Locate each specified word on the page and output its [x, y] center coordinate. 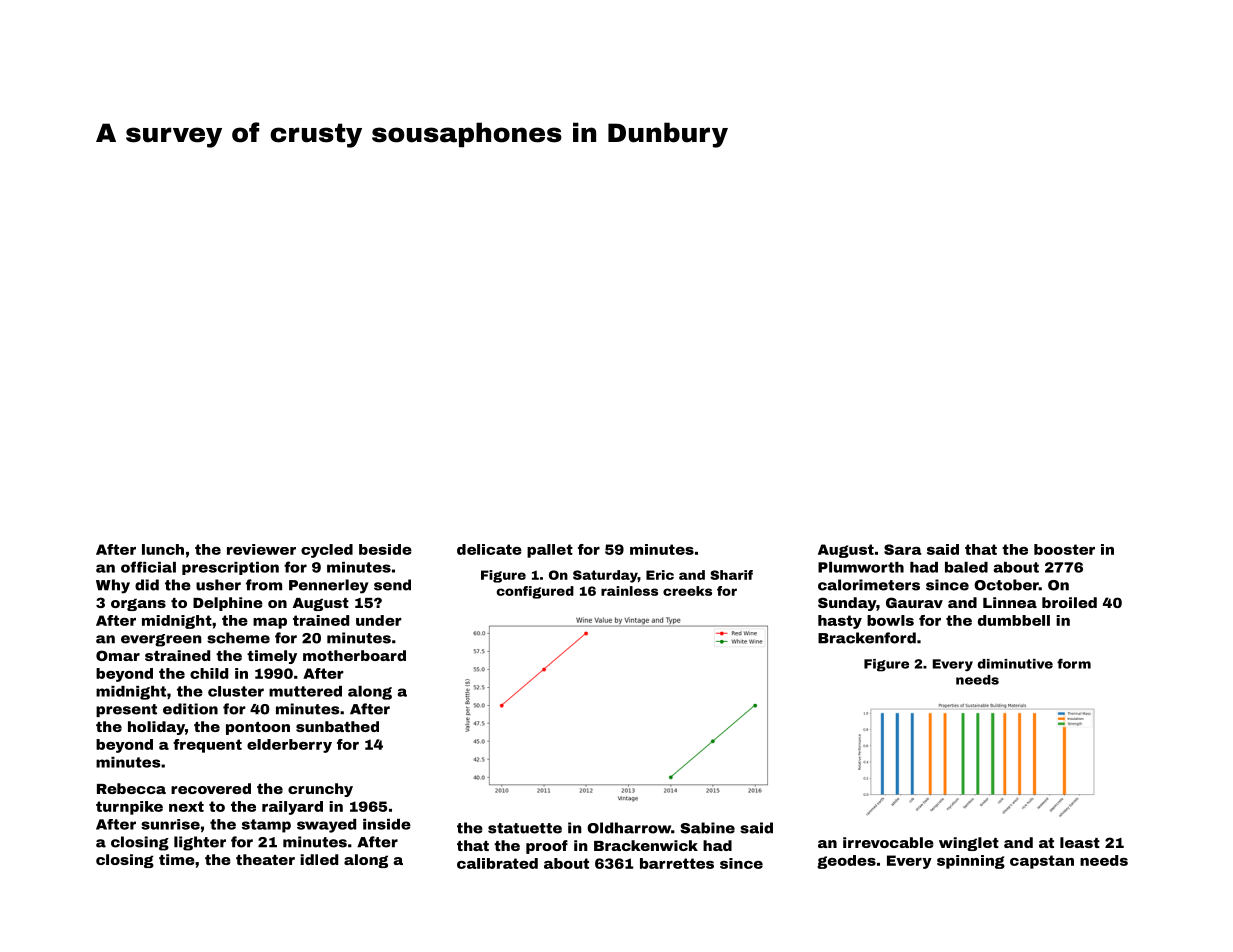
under [379, 620]
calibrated [497, 863]
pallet [550, 551]
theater [265, 859]
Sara [903, 549]
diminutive [1015, 664]
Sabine [707, 828]
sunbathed [337, 726]
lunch [163, 549]
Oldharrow [629, 828]
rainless [629, 591]
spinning [971, 862]
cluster [236, 691]
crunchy [320, 790]
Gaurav [914, 602]
